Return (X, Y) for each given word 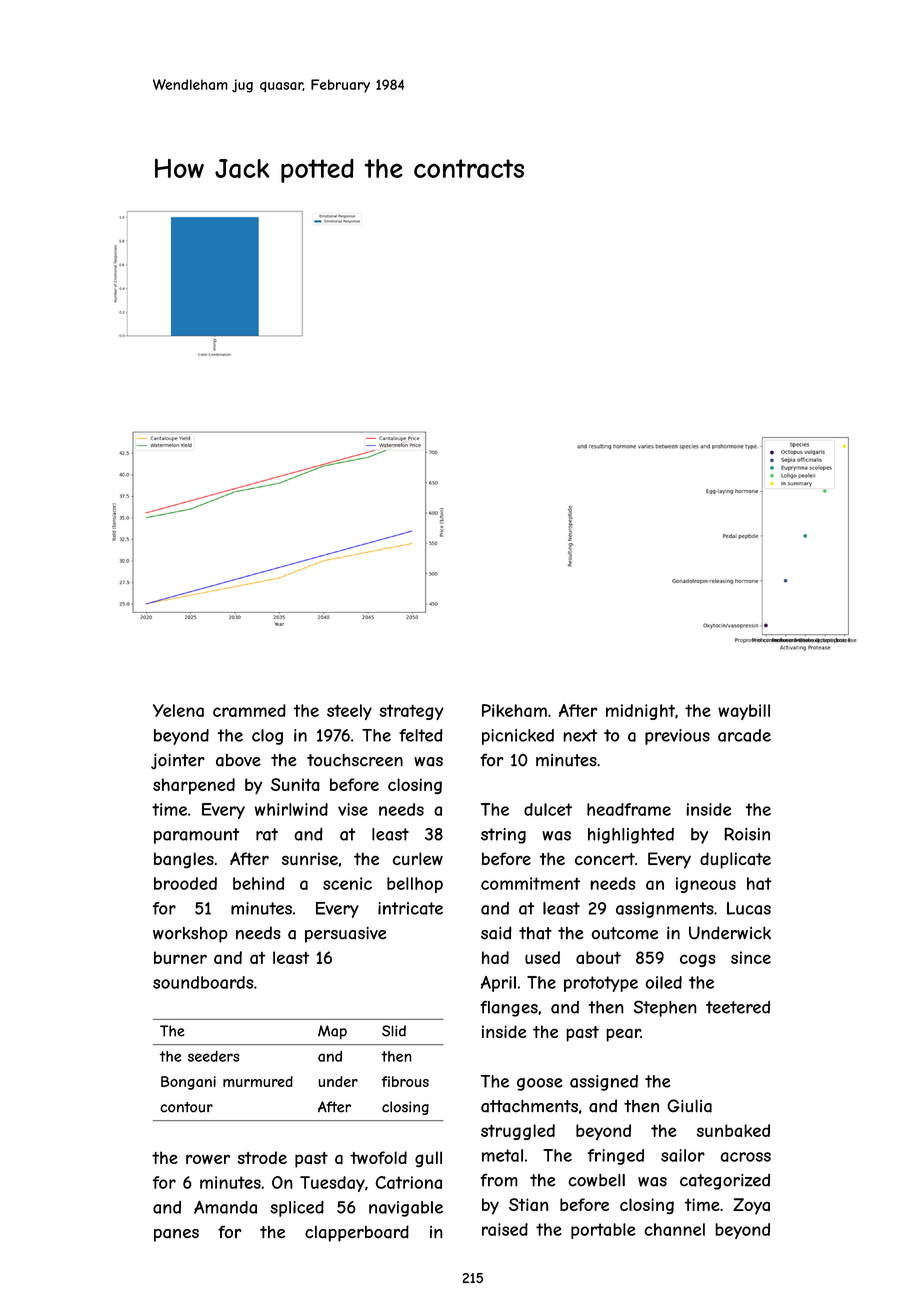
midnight (640, 712)
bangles (184, 860)
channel (674, 1229)
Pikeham (514, 710)
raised (505, 1229)
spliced (297, 1209)
